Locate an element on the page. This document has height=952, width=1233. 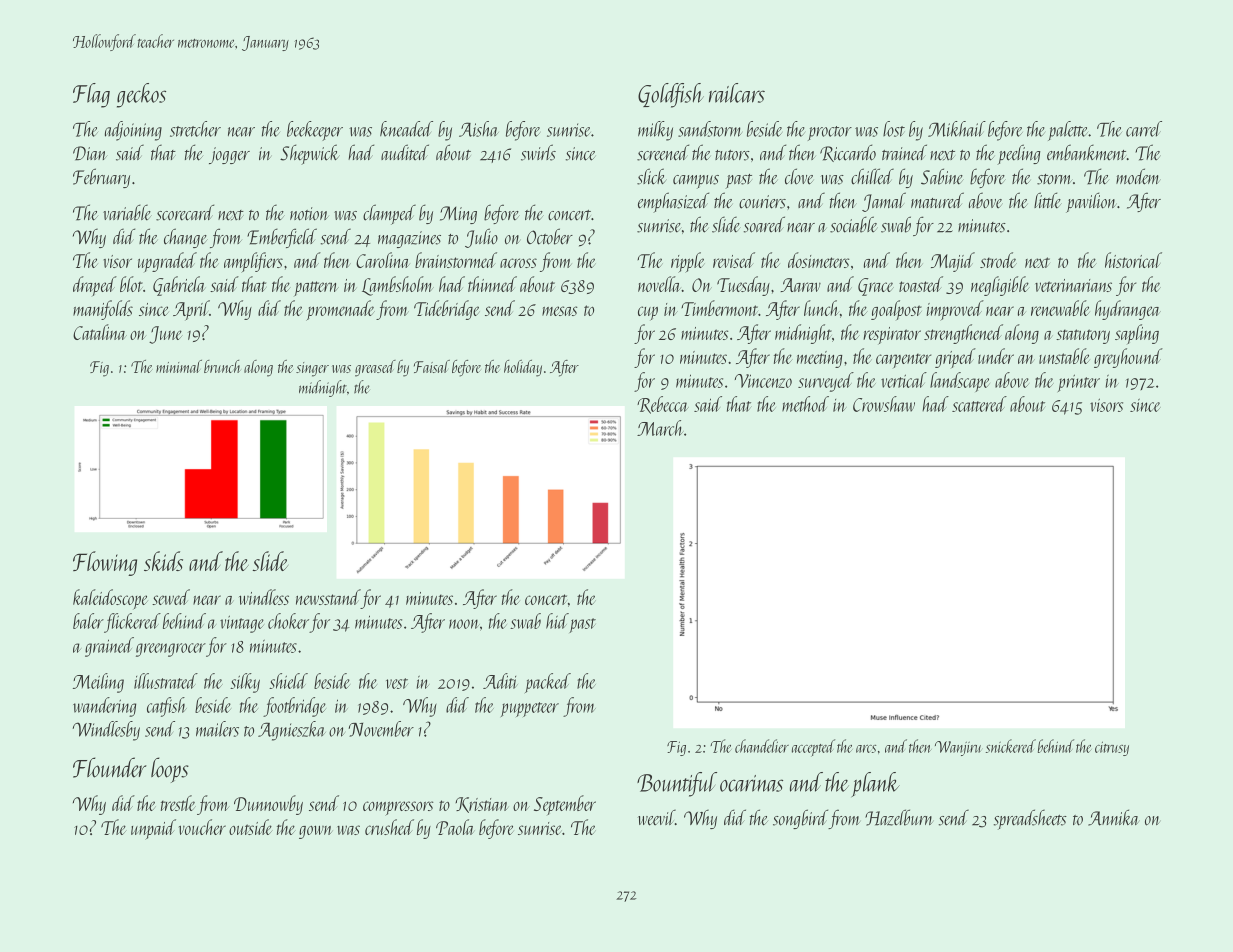
Paola is located at coordinates (455, 827).
